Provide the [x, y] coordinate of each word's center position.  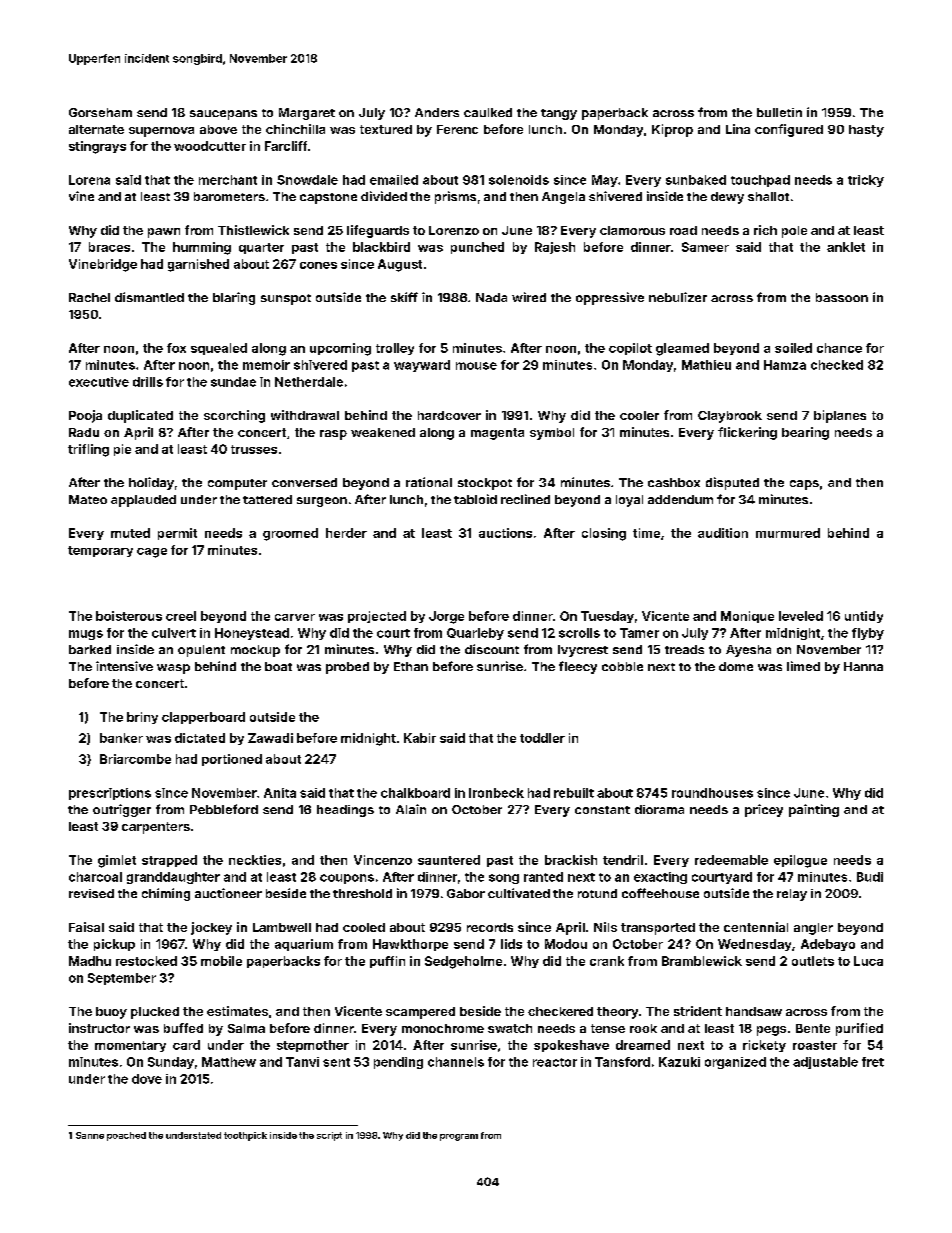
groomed [290, 534]
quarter [261, 248]
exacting [660, 878]
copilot [630, 349]
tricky [866, 181]
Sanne [90, 1135]
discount [492, 649]
